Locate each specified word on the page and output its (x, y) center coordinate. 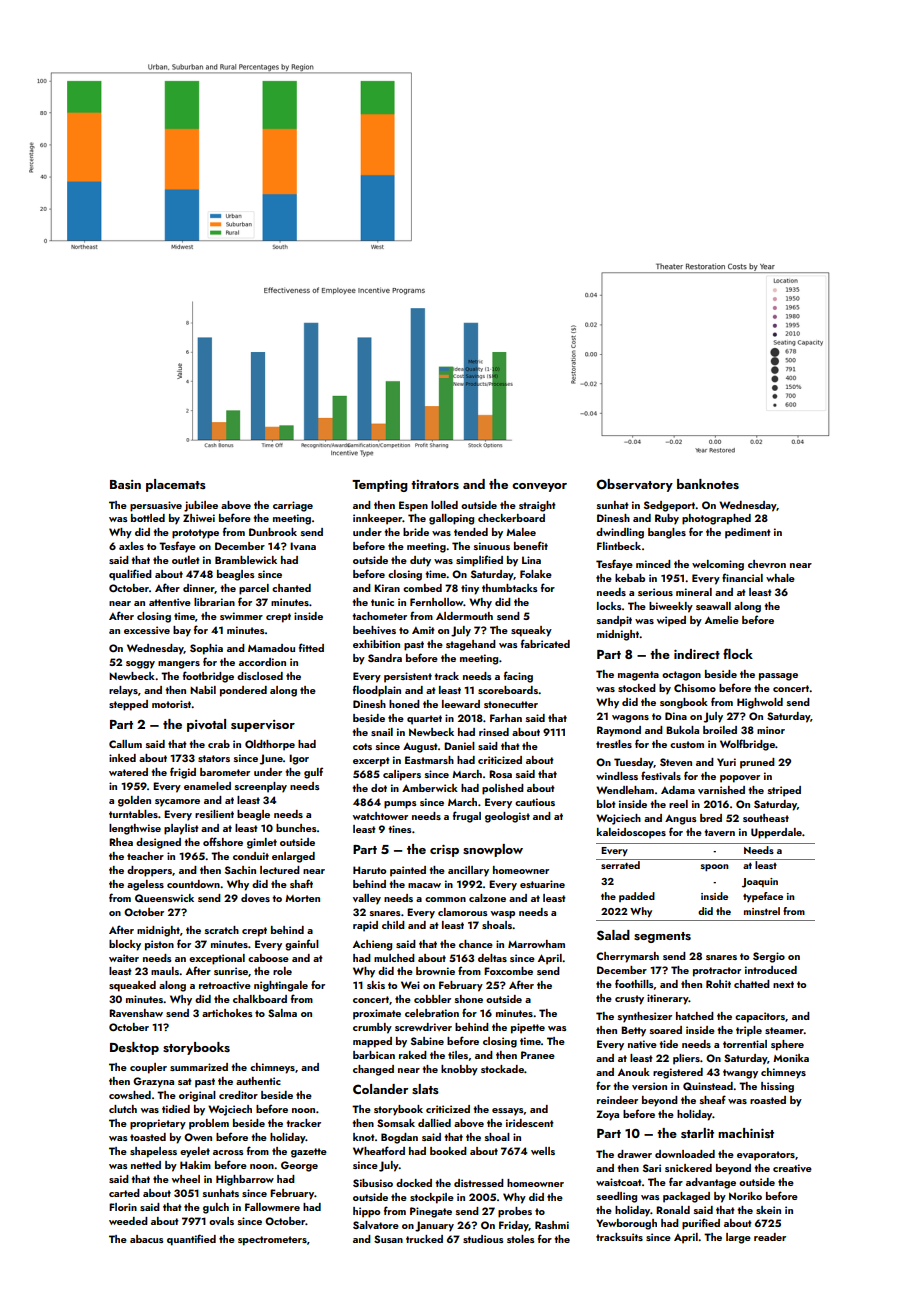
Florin (123, 1207)
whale (780, 578)
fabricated (545, 643)
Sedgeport (670, 506)
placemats (176, 485)
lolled (444, 505)
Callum (125, 744)
